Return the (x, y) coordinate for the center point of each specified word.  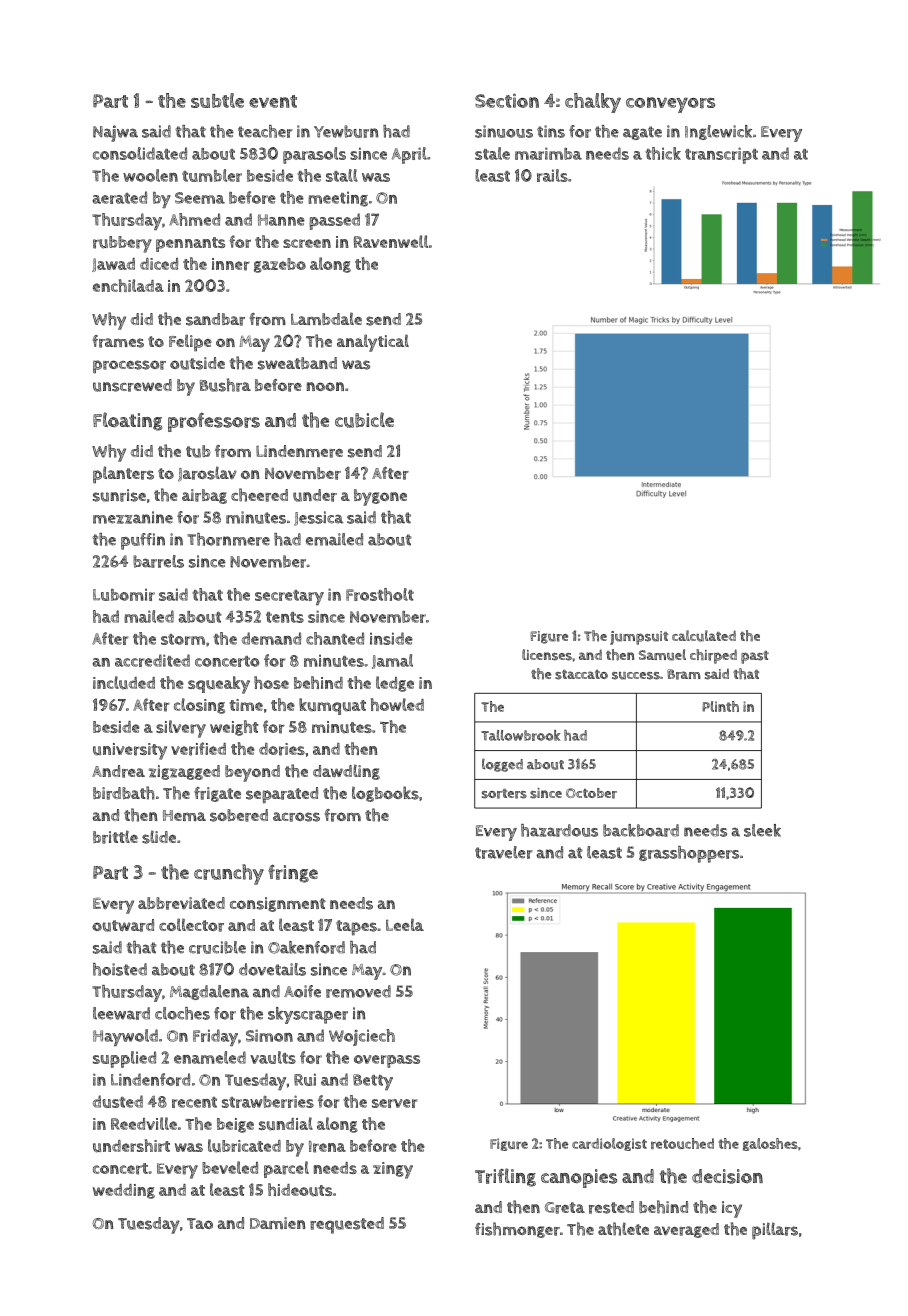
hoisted (120, 969)
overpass (387, 1061)
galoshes (770, 1144)
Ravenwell (391, 241)
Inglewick (718, 132)
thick (663, 153)
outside (197, 363)
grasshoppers (689, 854)
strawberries (268, 1101)
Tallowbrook (520, 735)
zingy (393, 1170)
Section (507, 100)
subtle (217, 100)
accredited (152, 660)
